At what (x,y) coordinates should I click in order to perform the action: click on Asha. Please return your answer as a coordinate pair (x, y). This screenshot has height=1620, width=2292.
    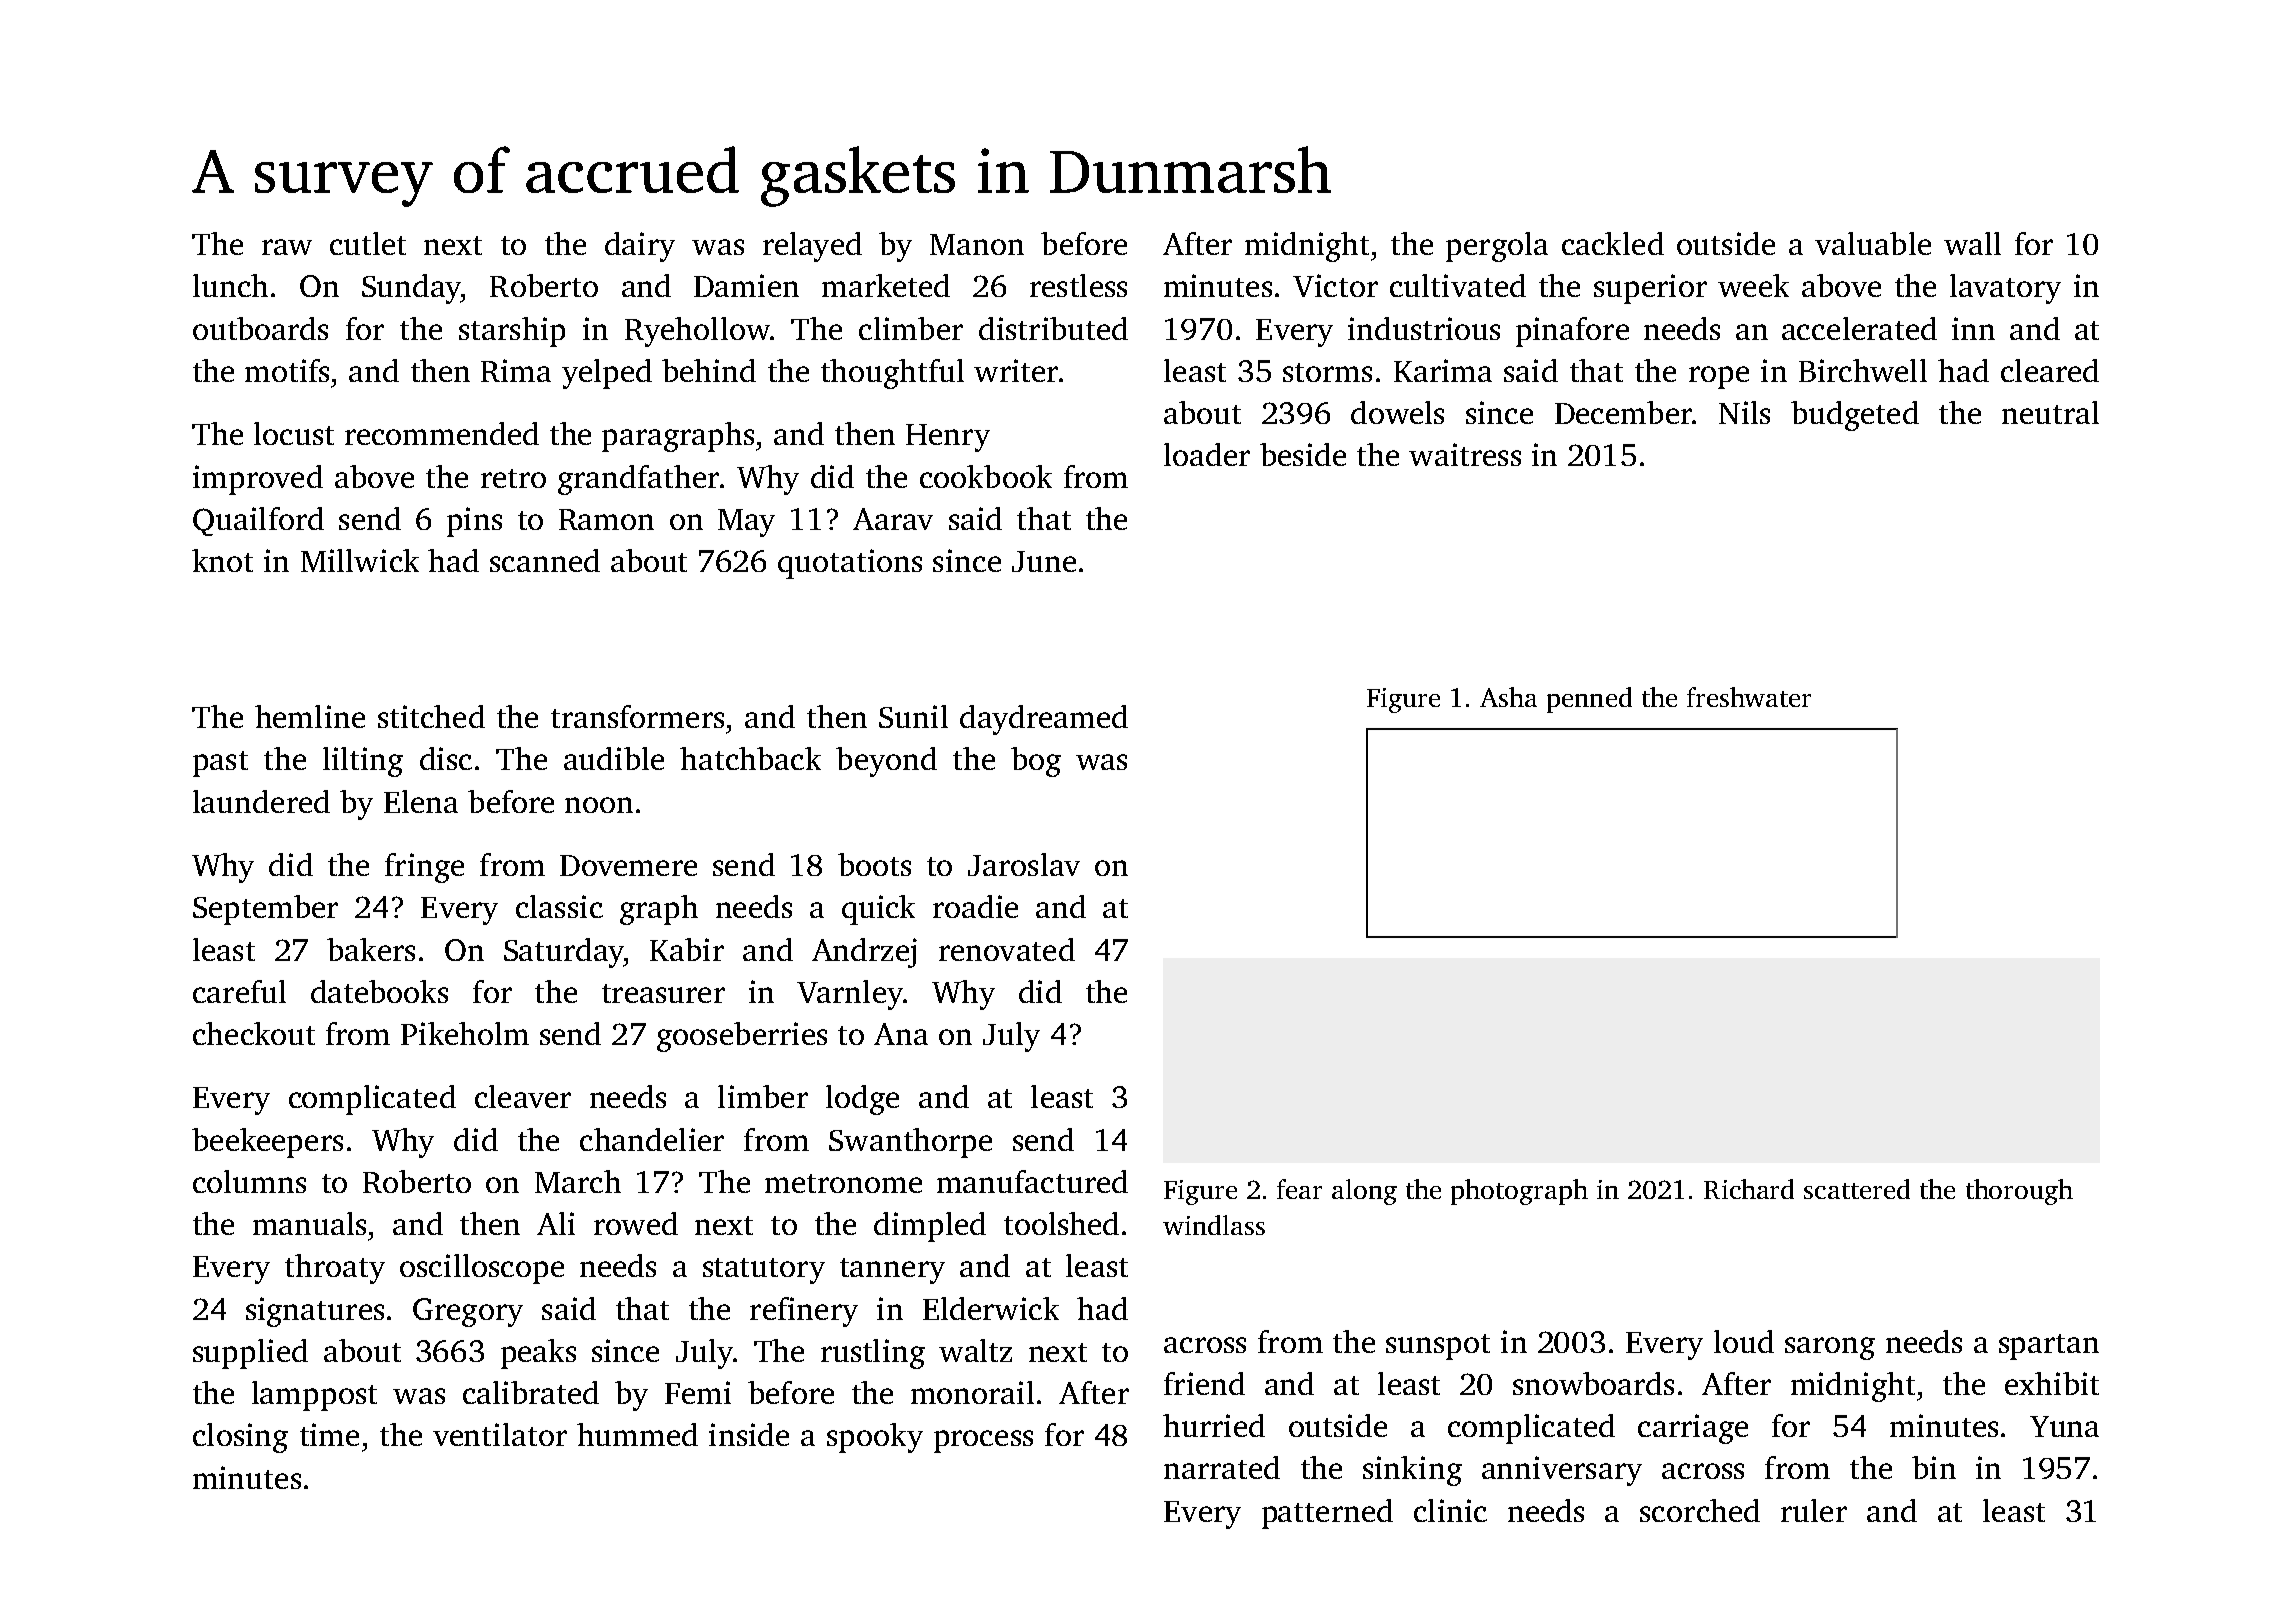
    Looking at the image, I should click on (1508, 697).
